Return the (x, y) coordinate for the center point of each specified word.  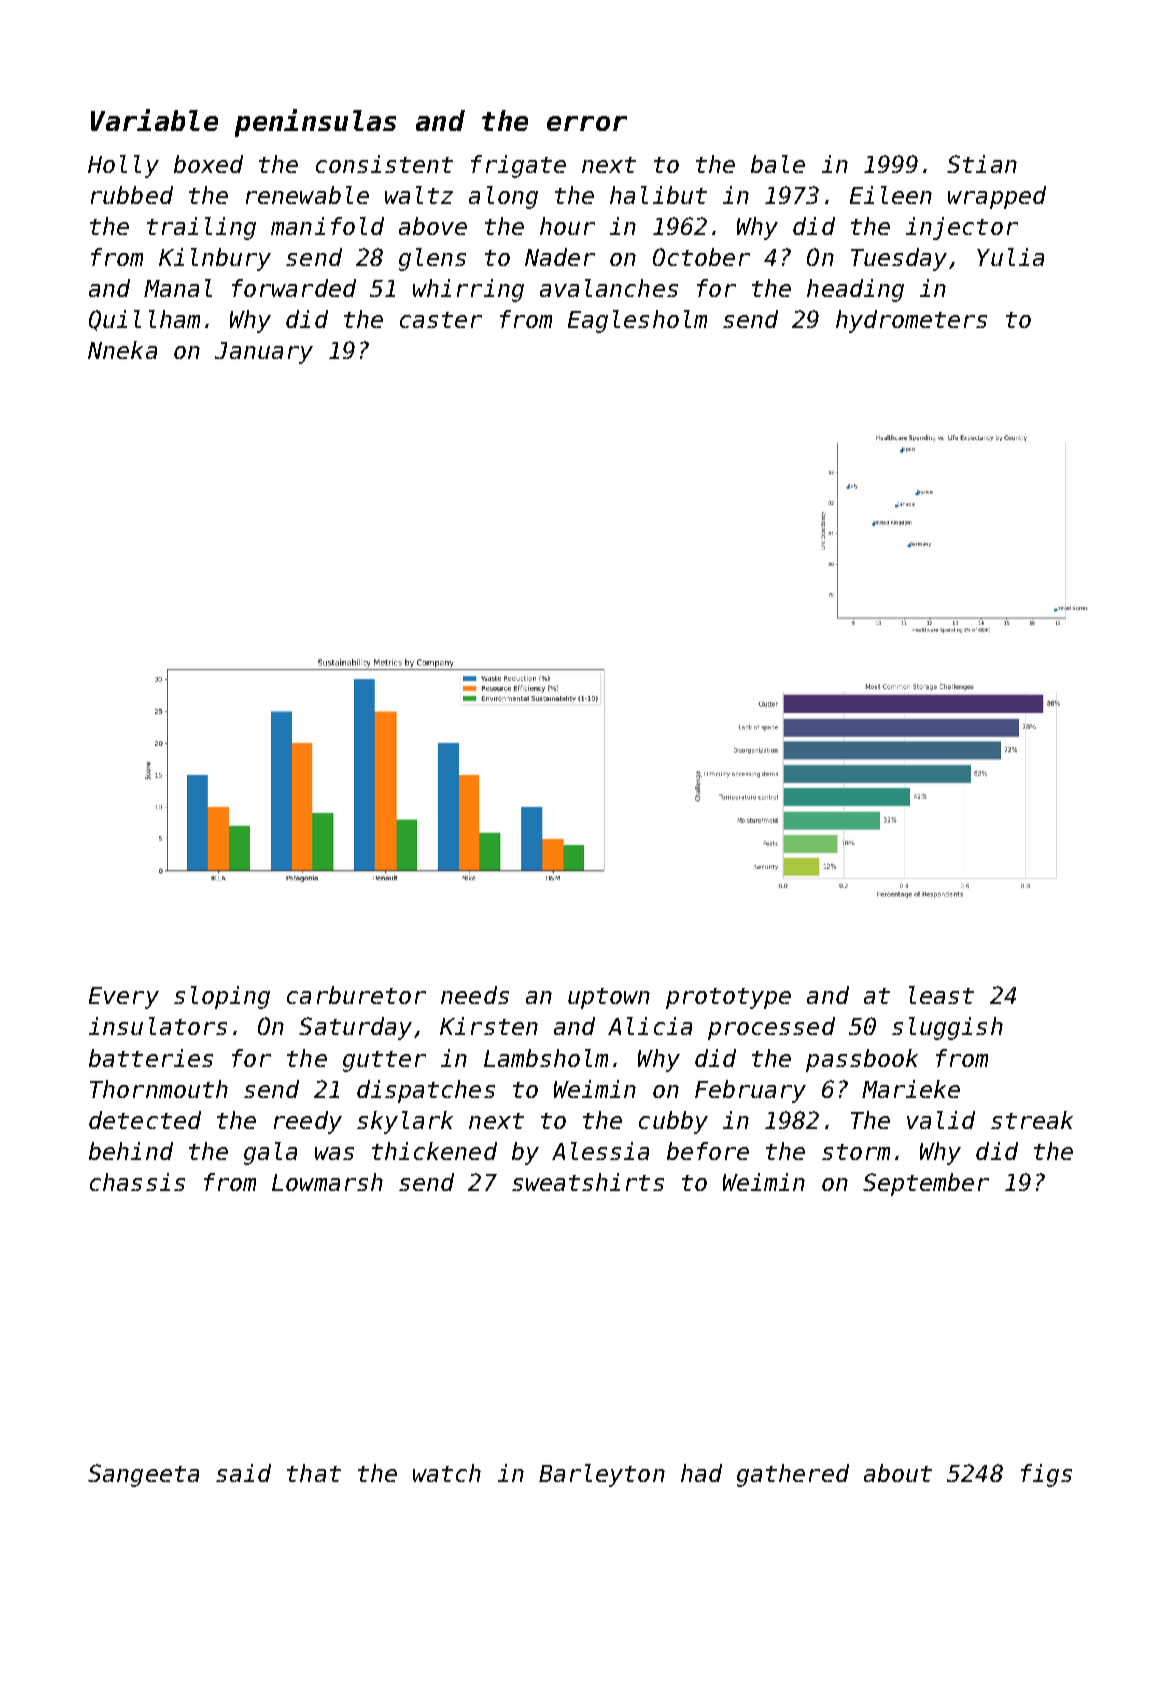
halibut (658, 195)
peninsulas (315, 123)
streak (1032, 1120)
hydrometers (911, 321)
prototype (728, 998)
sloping (222, 997)
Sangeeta (143, 1475)
